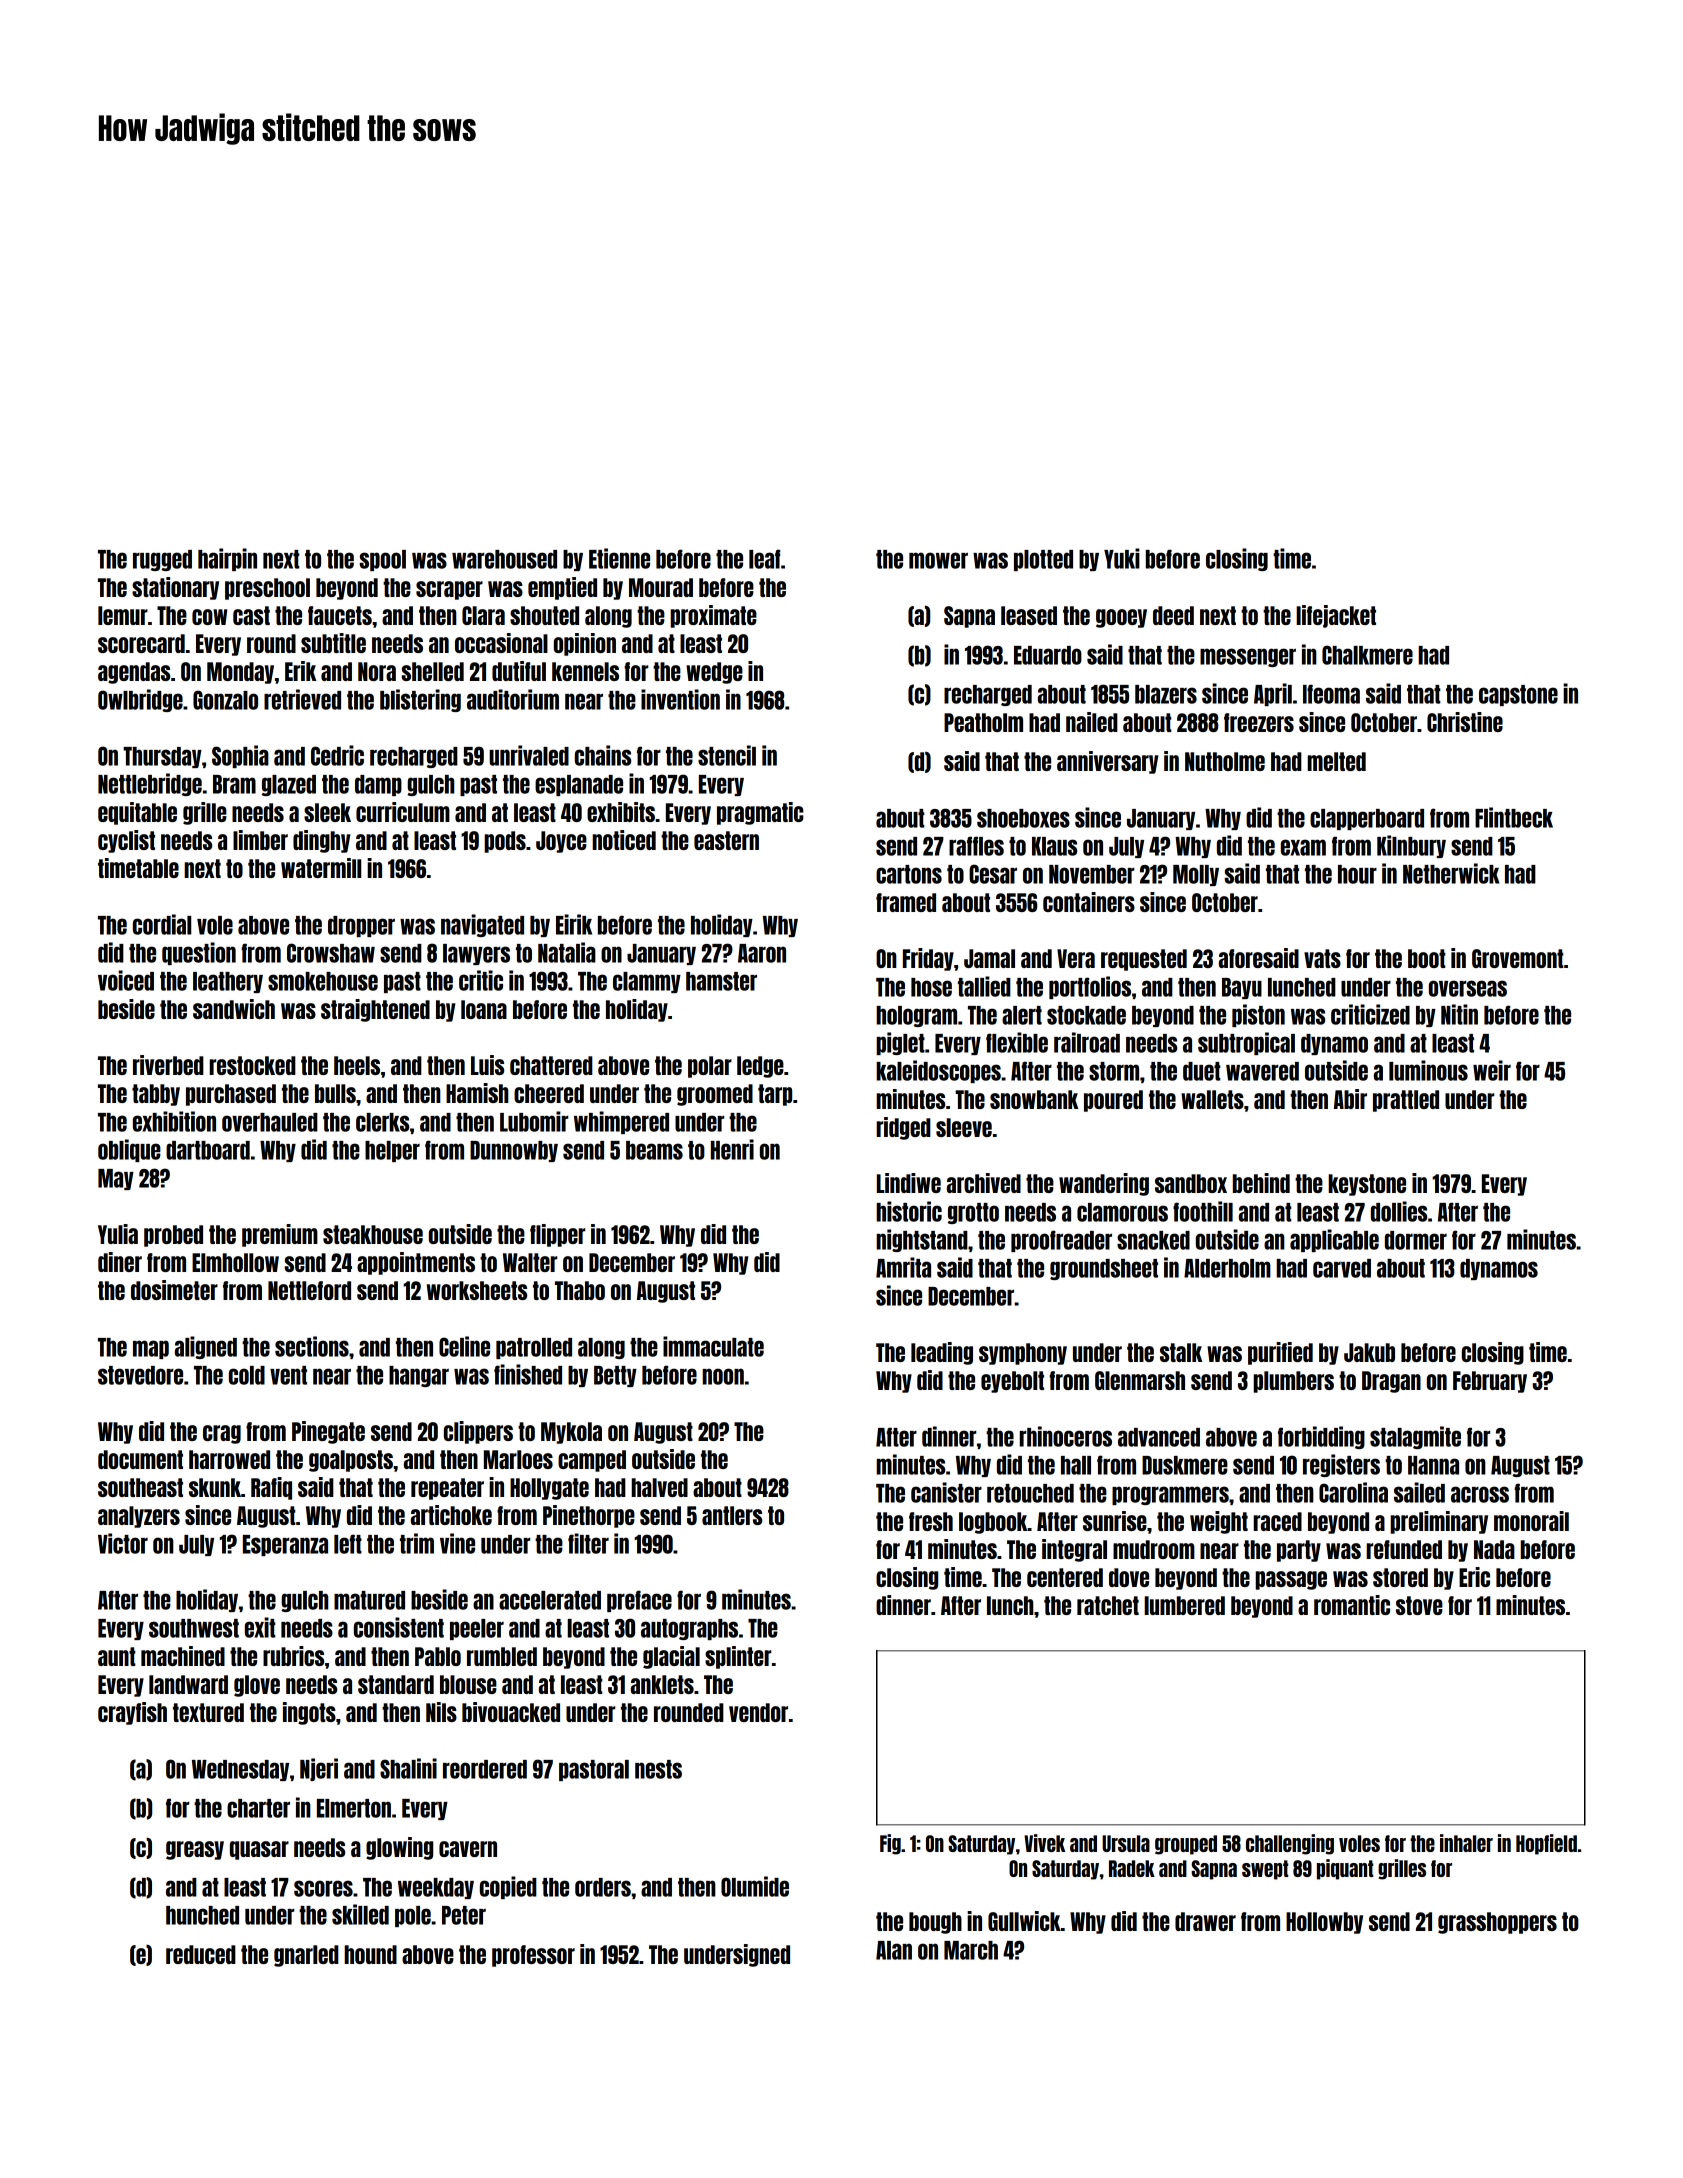 The width and height of the image is (1683, 2178). I want to click on Fig, so click(890, 1844).
